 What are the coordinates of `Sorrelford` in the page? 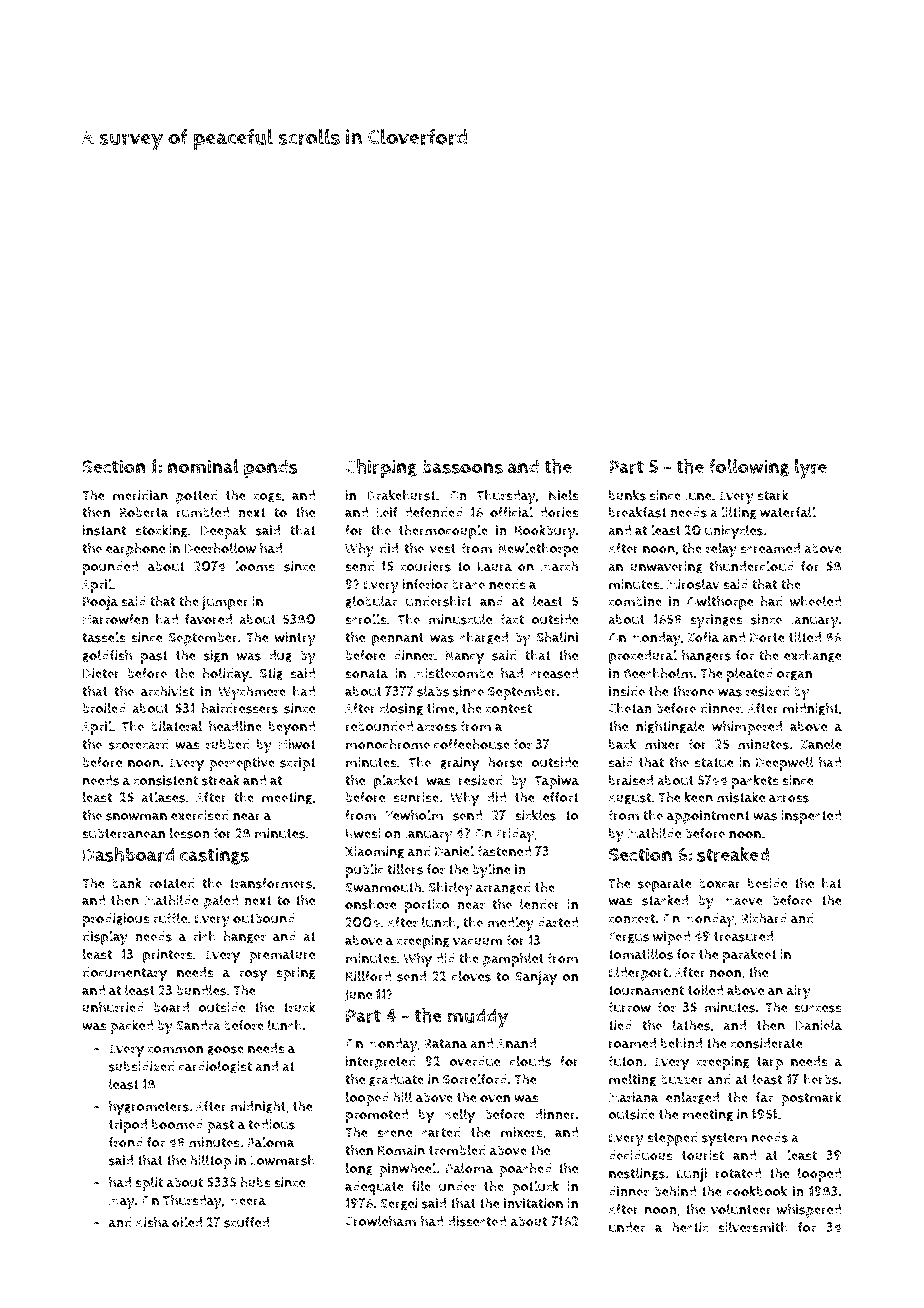 It's located at (475, 1079).
